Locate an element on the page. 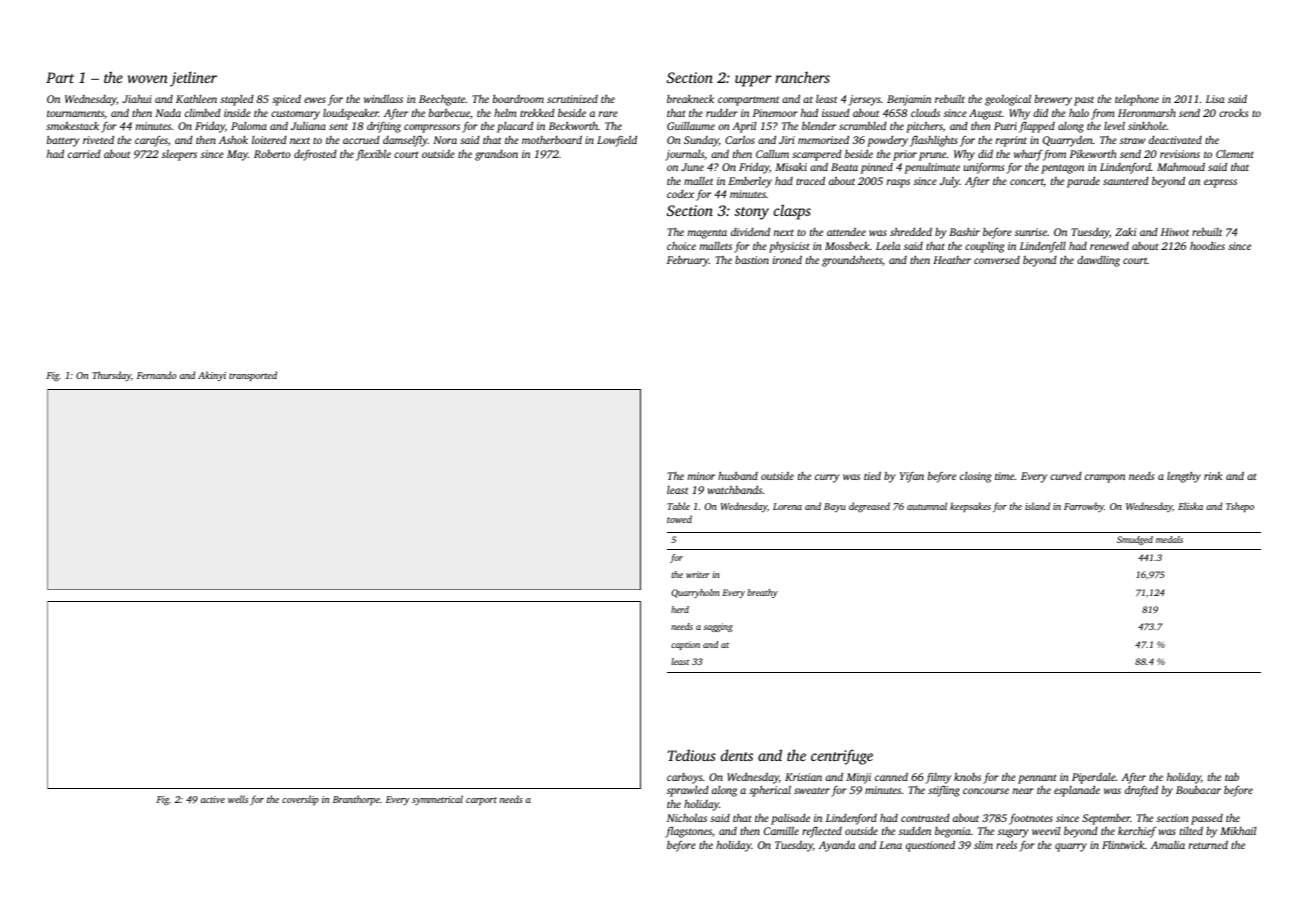 Image resolution: width=1308 pixels, height=924 pixels. ranchers is located at coordinates (802, 77).
